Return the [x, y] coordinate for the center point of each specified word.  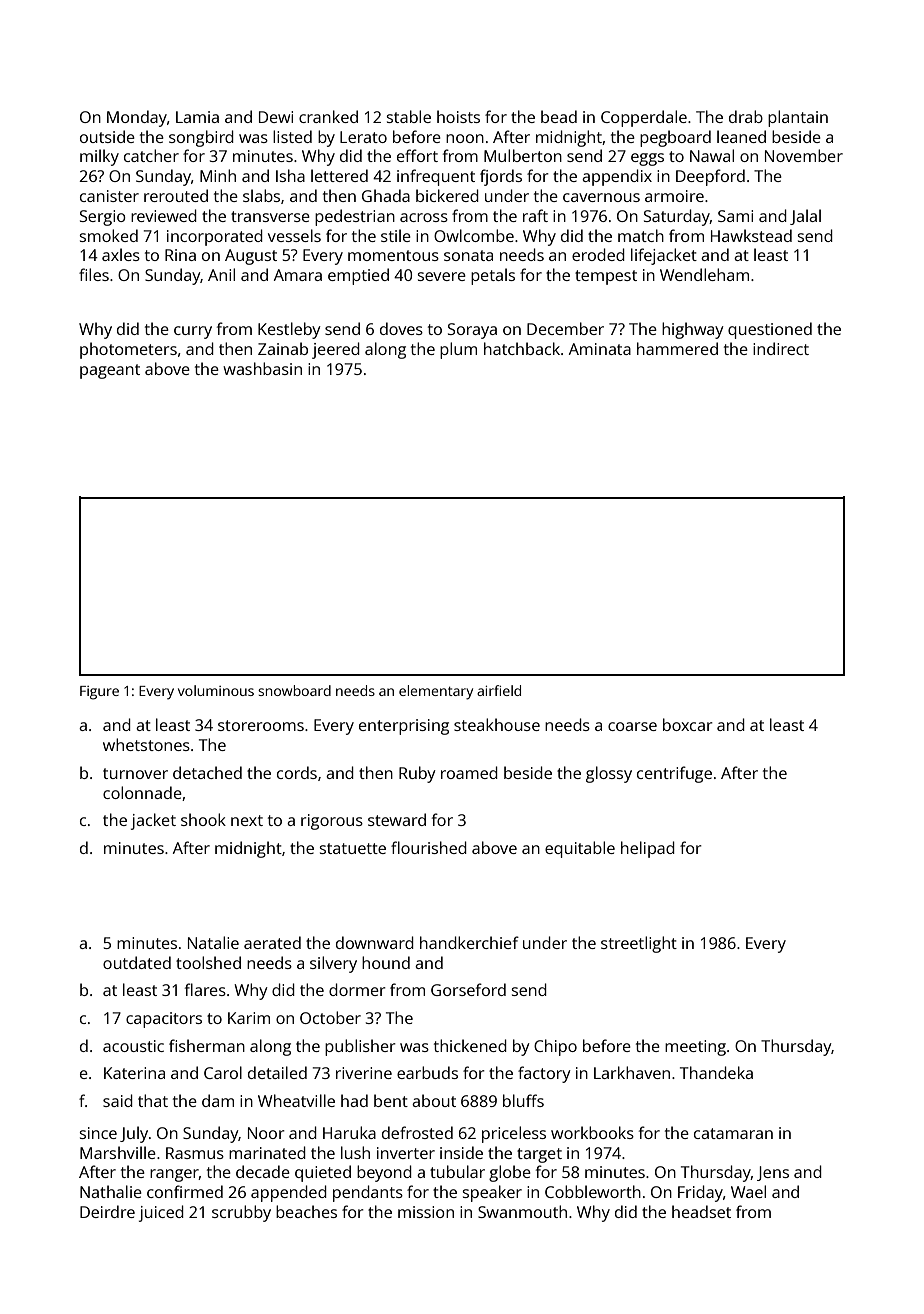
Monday [137, 118]
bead [559, 116]
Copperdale [644, 118]
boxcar [688, 724]
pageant [110, 371]
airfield [499, 690]
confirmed [185, 1191]
